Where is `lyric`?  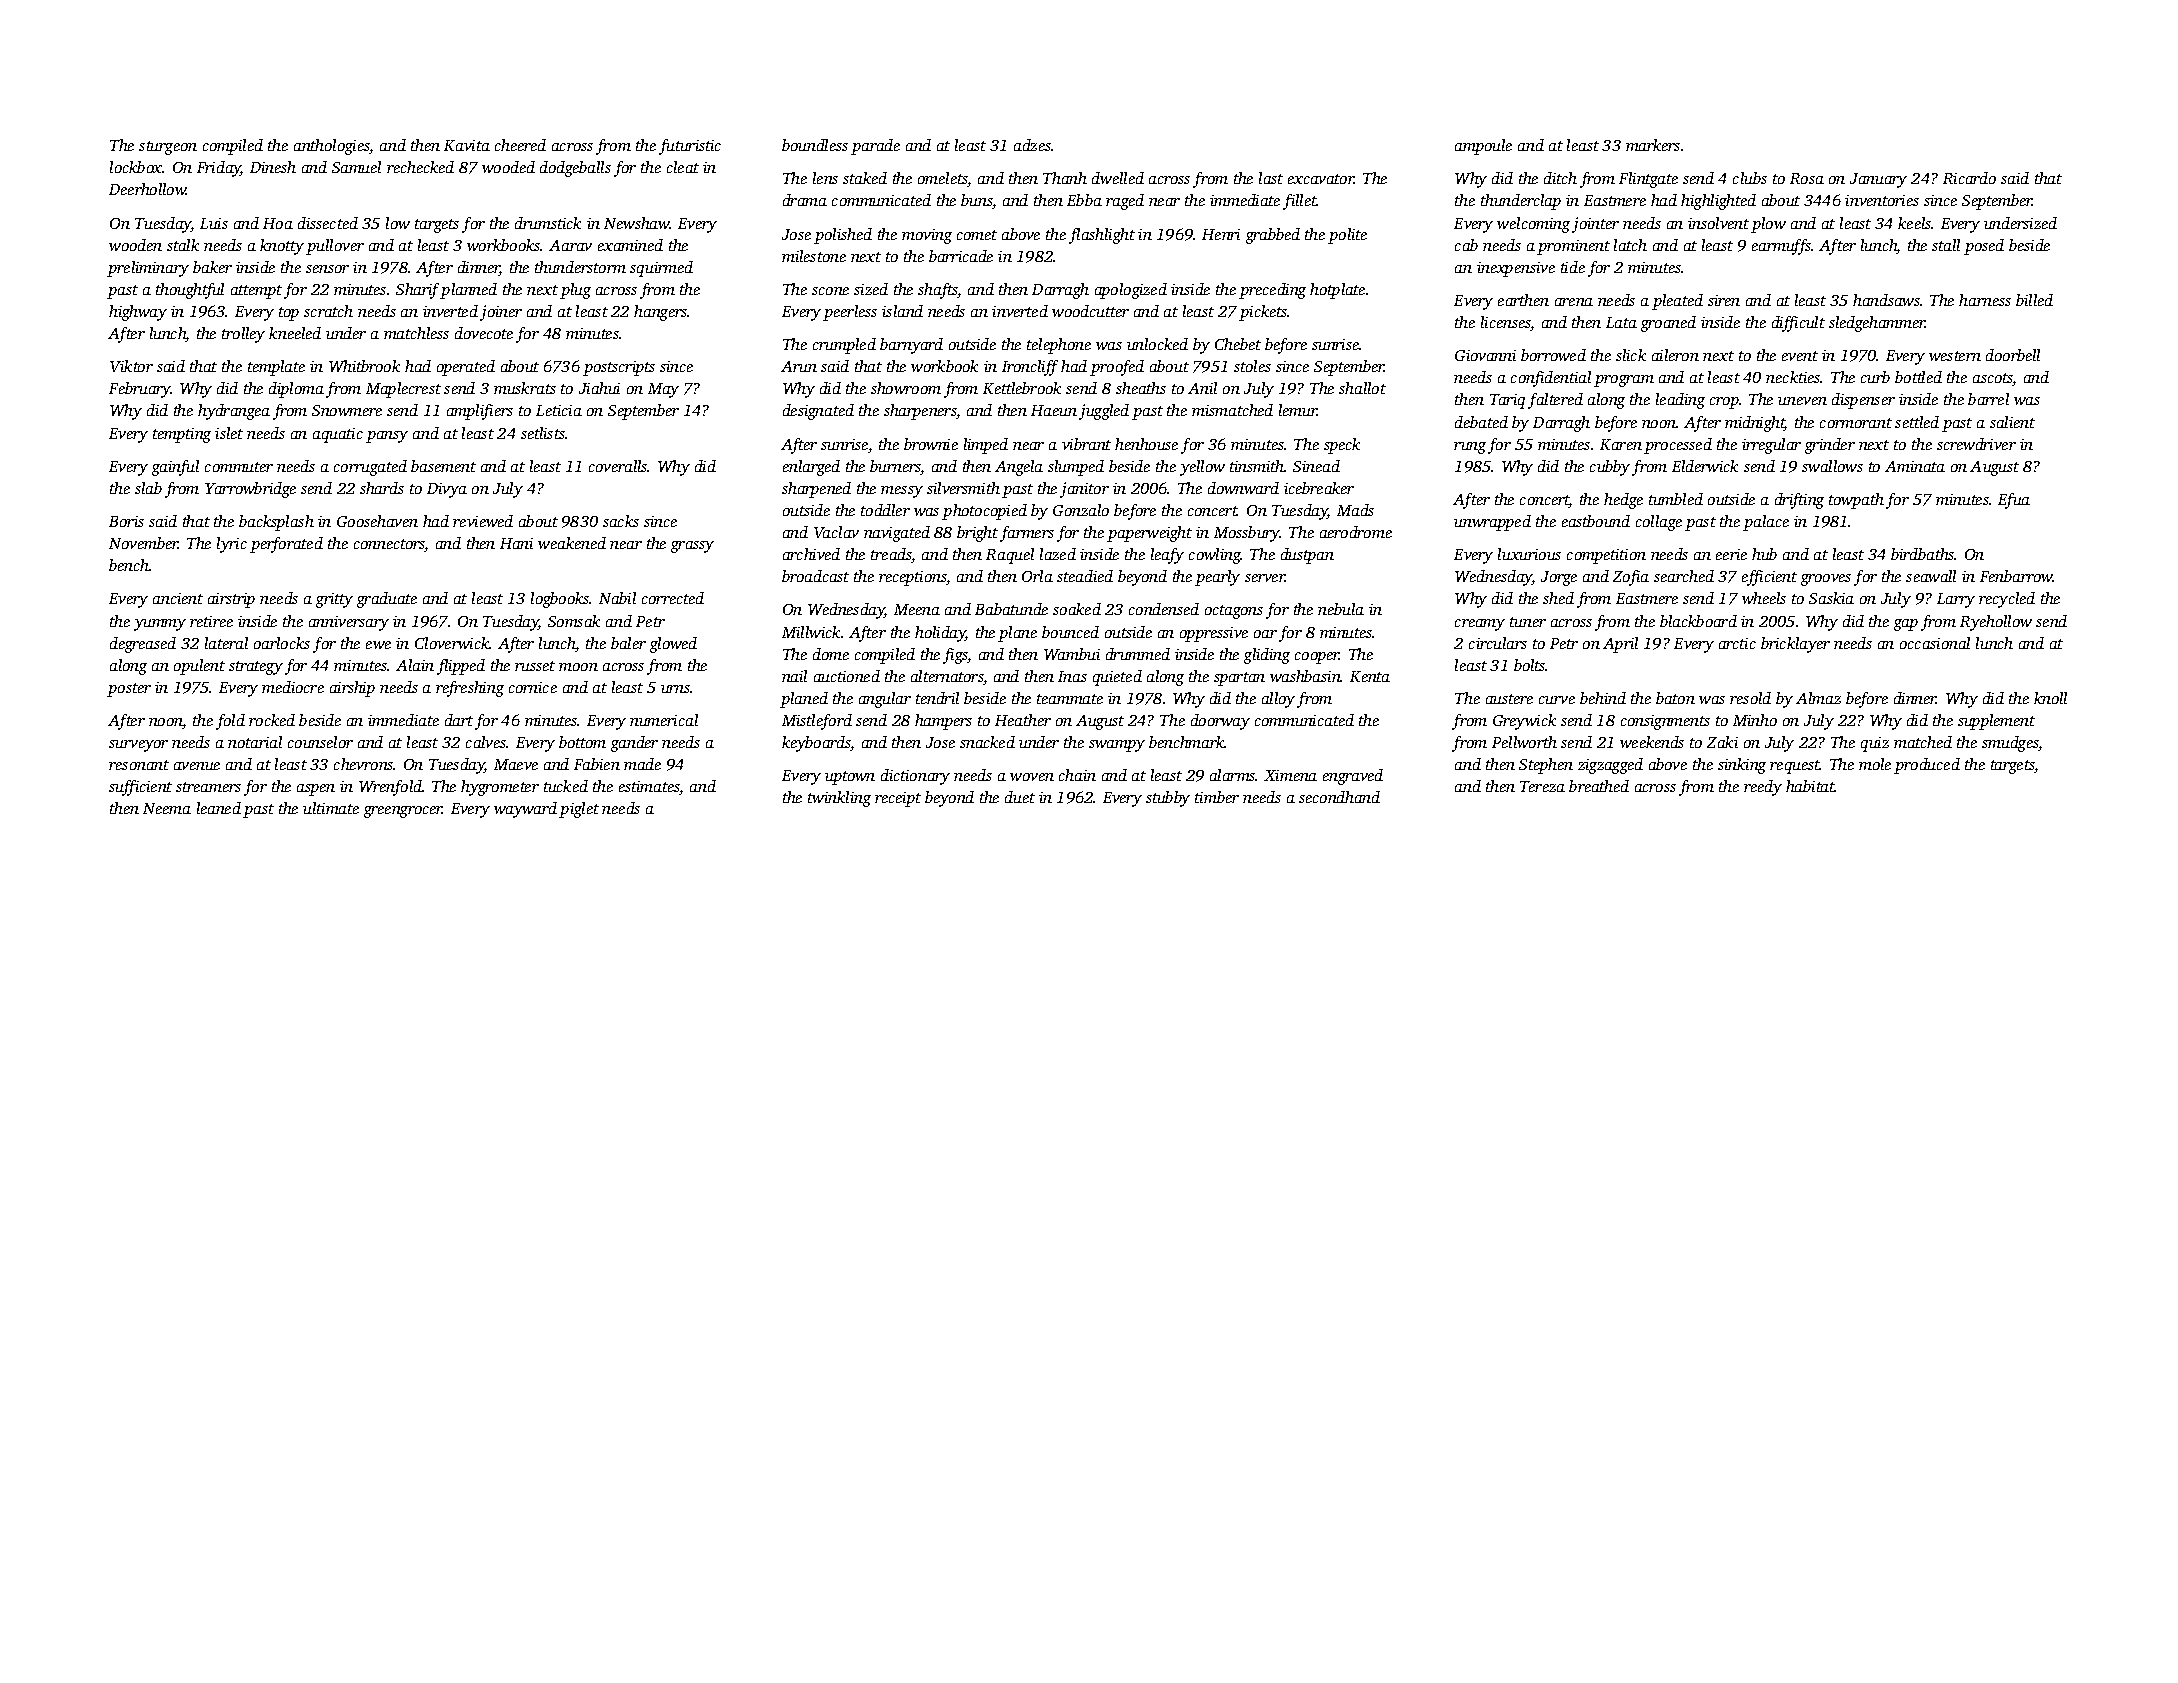
lyric is located at coordinates (232, 545).
